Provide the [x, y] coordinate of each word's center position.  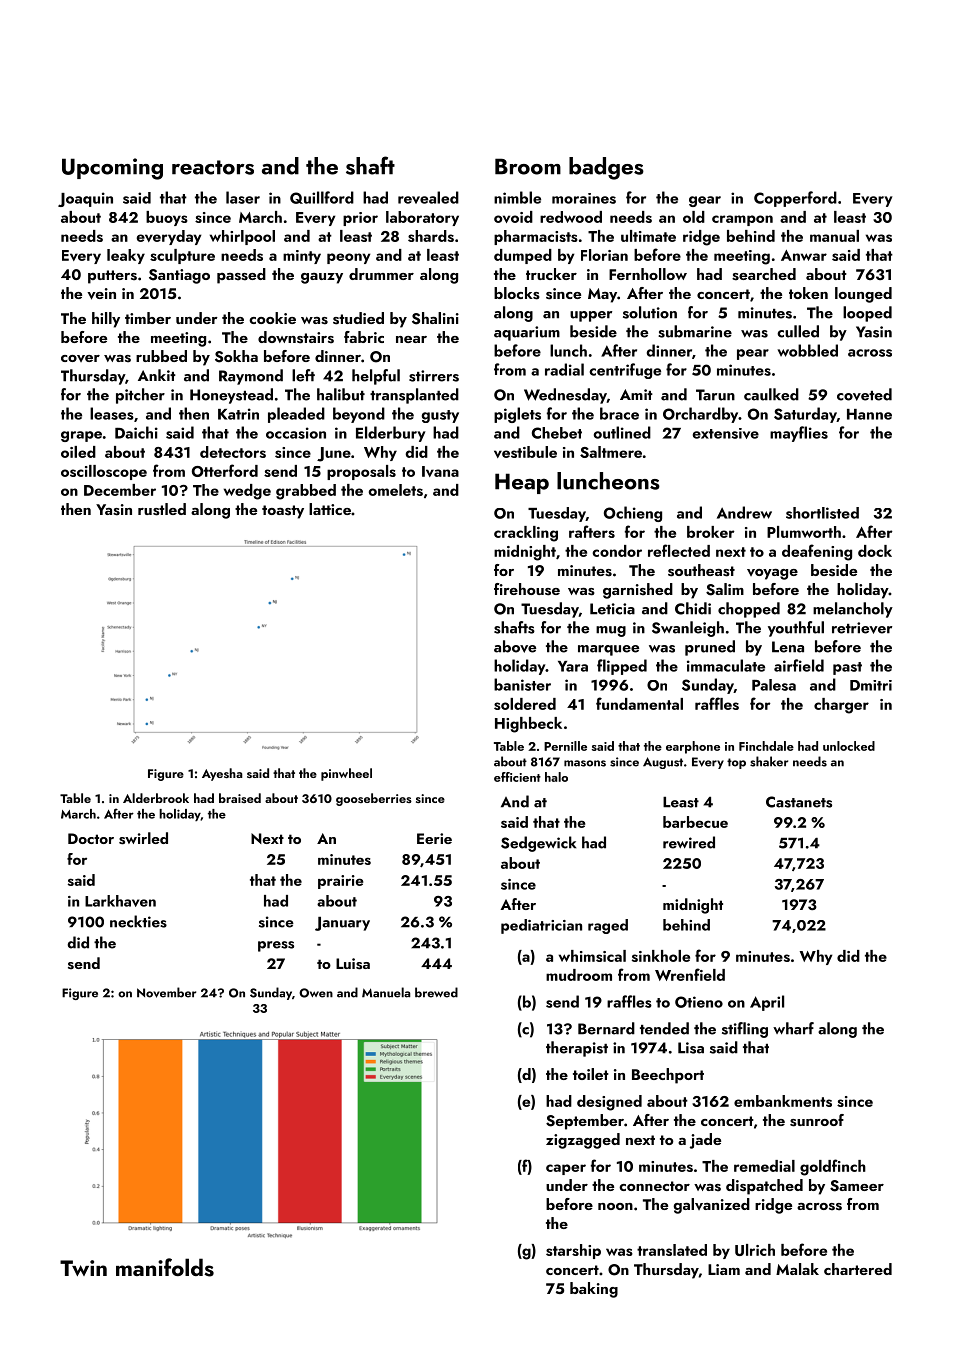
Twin [83, 1268]
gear [705, 201]
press [276, 946]
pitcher [140, 396]
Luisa [353, 964]
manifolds [165, 1267]
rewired [689, 842]
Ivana [440, 471]
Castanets [799, 802]
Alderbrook [156, 798]
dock [875, 551]
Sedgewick [538, 844]
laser [243, 197]
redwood [571, 217]
